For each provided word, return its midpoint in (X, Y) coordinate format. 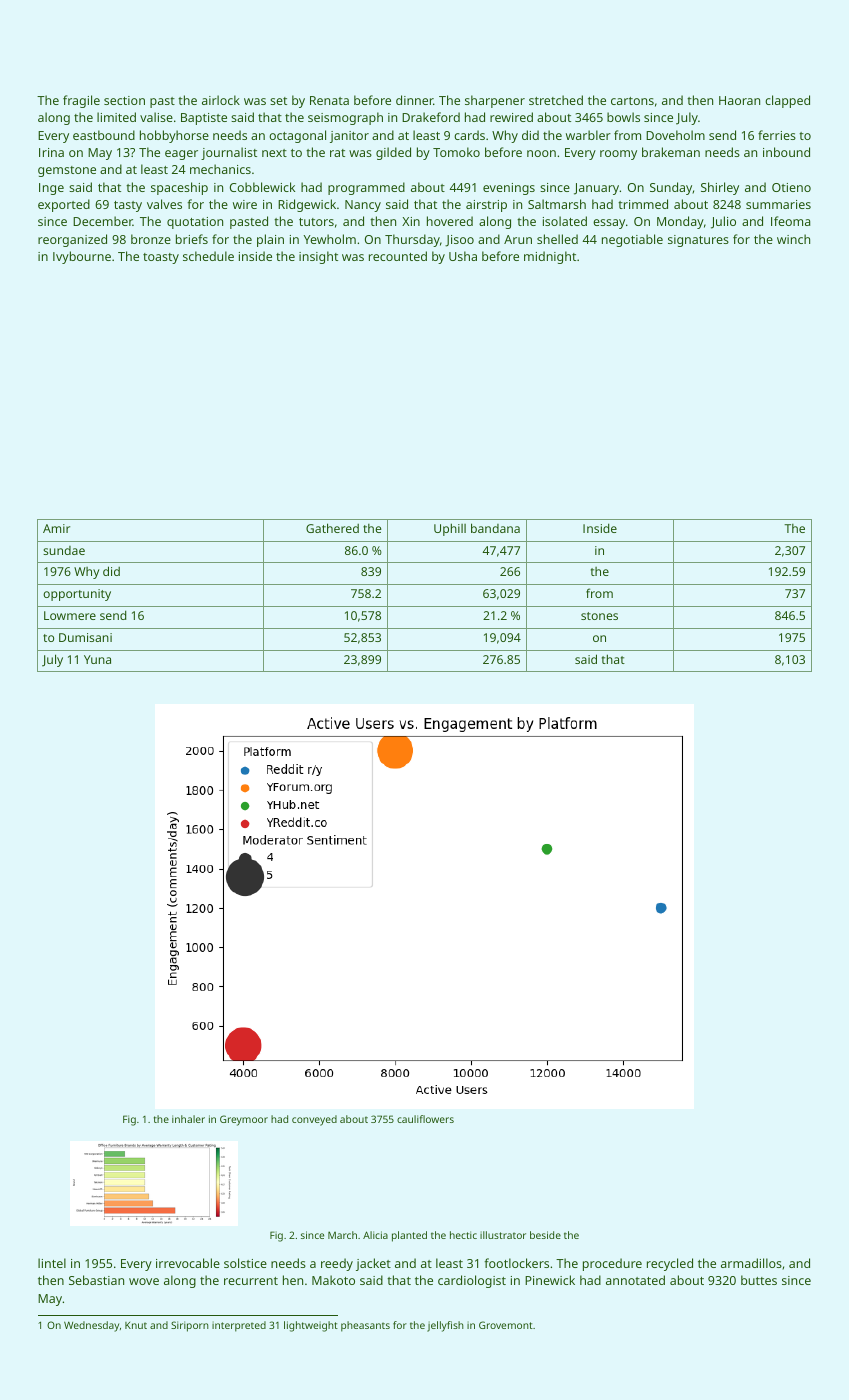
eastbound (104, 135)
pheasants (365, 1326)
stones (599, 616)
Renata (329, 100)
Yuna (97, 659)
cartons (632, 101)
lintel (52, 1263)
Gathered (332, 528)
